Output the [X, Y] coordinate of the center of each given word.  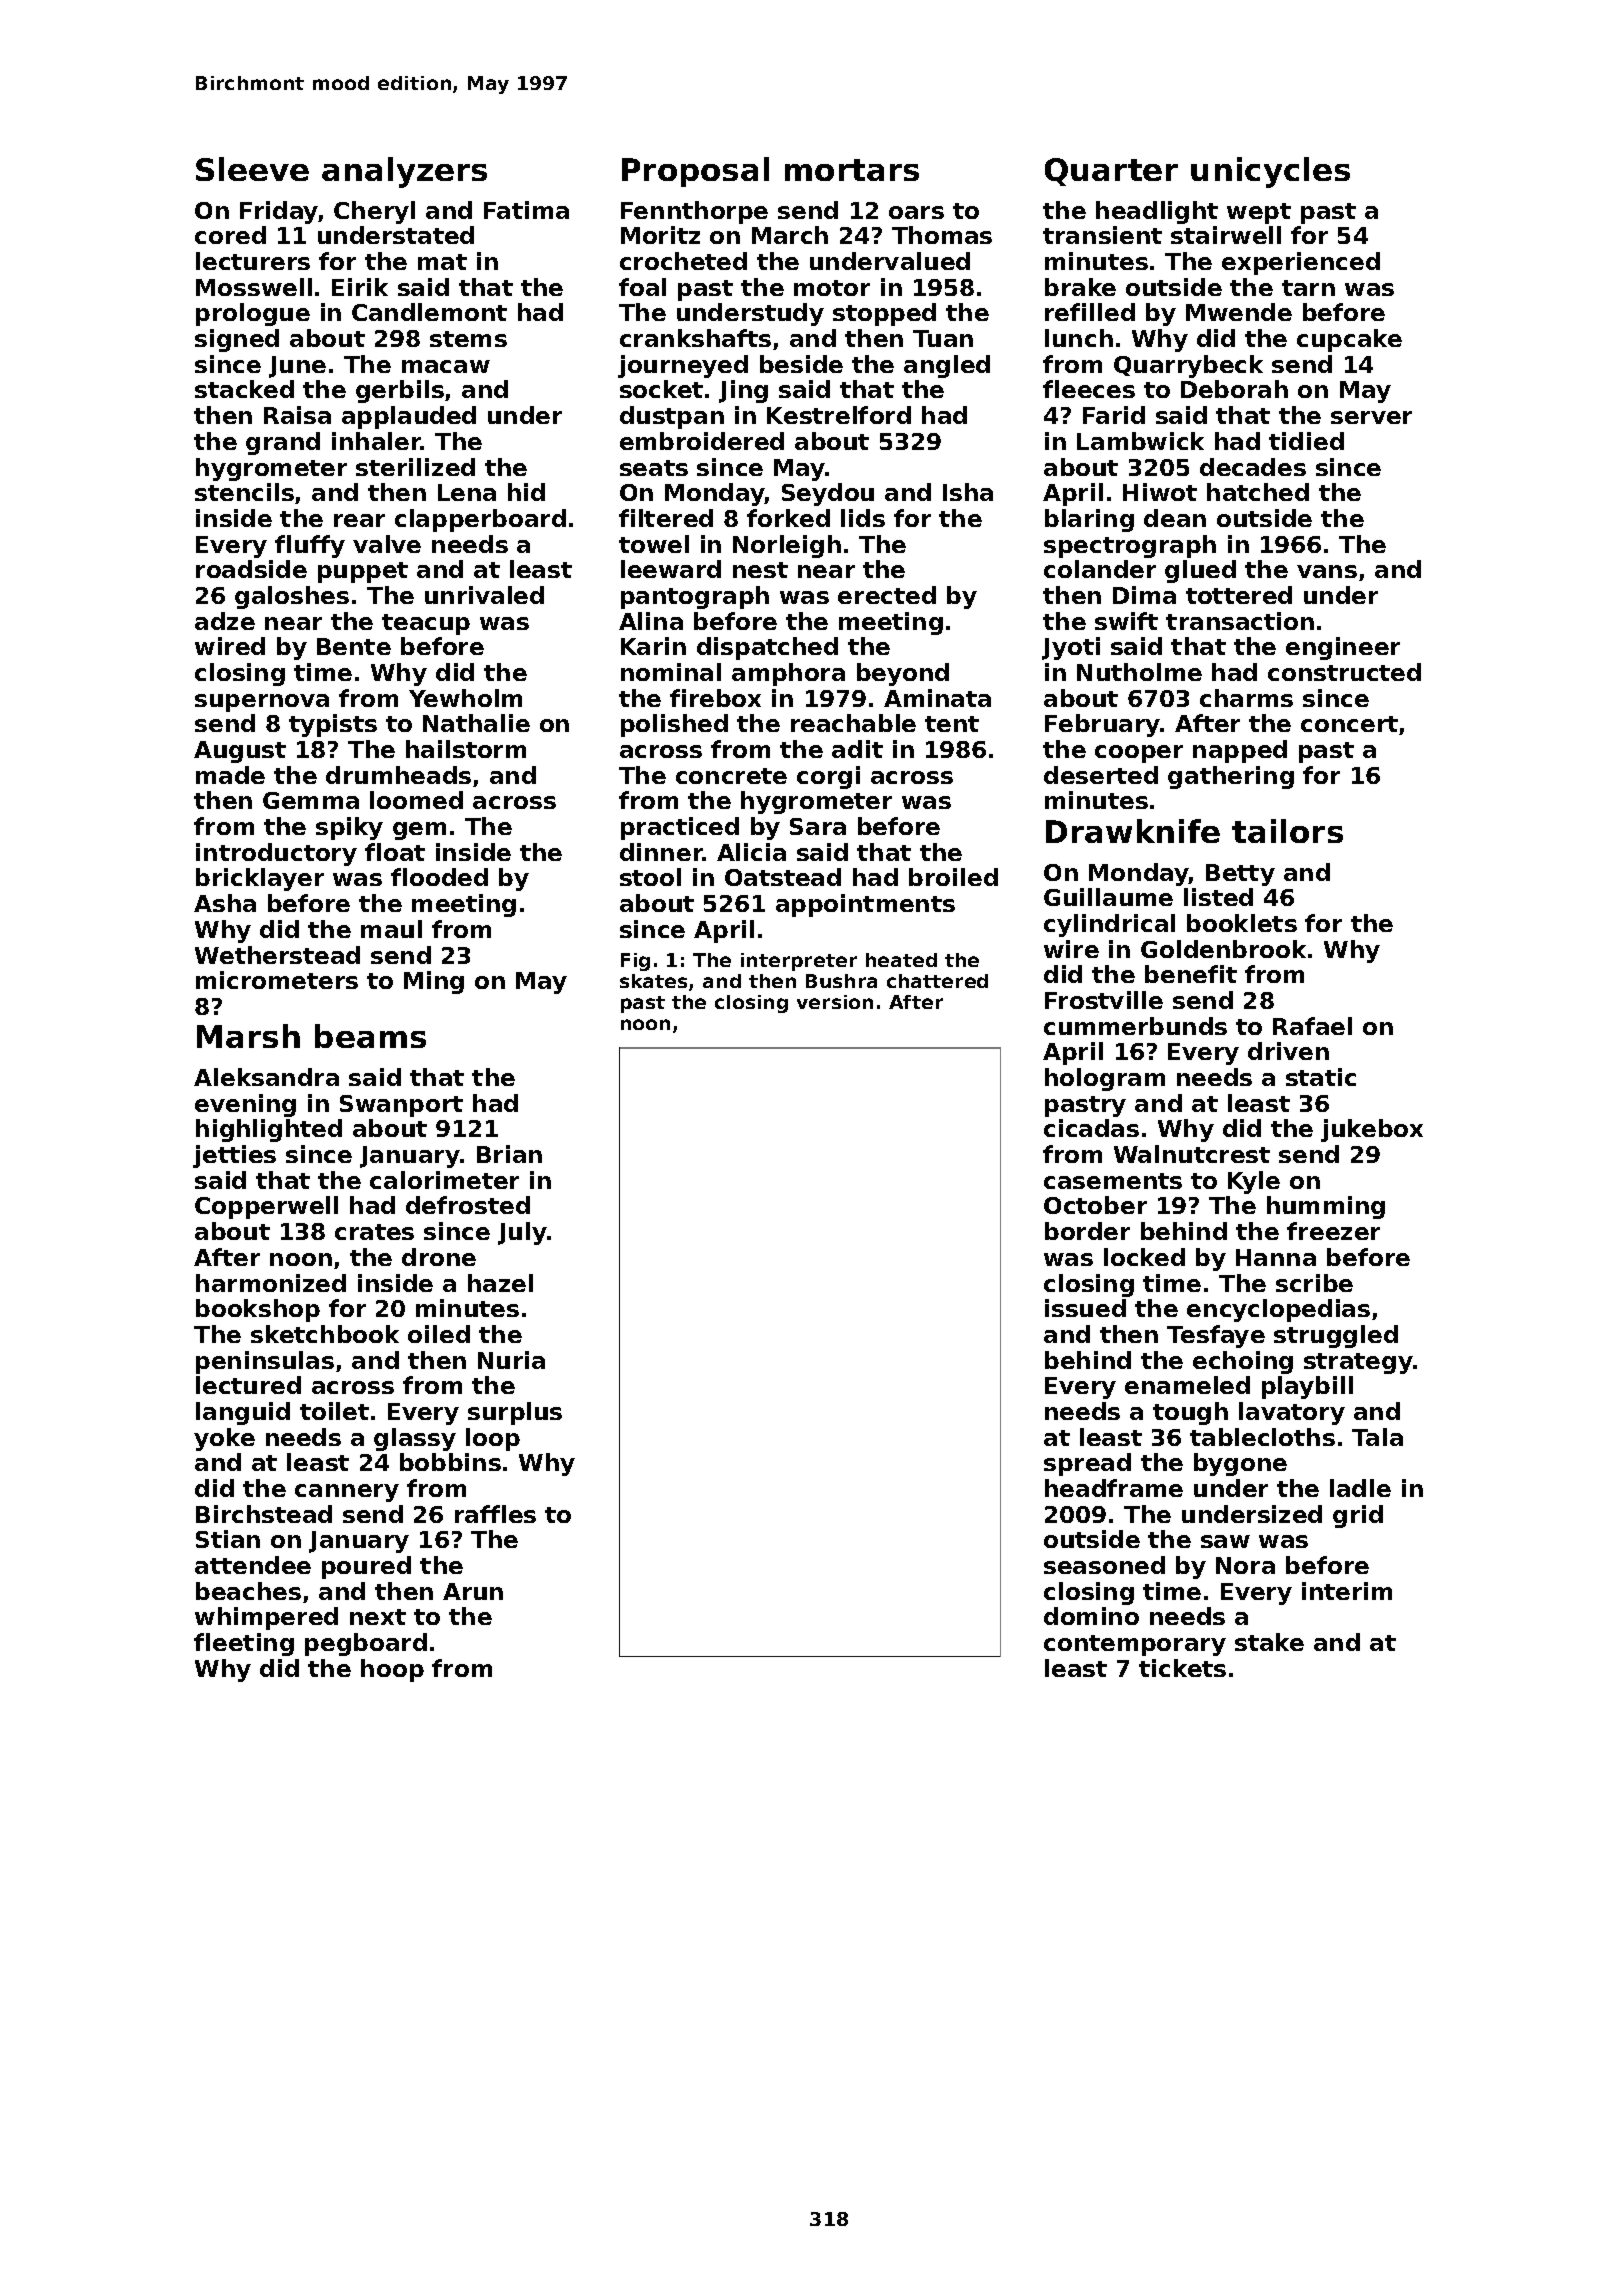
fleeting [244, 1644]
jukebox [1372, 1130]
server [1371, 417]
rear [359, 520]
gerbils [400, 391]
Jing [743, 391]
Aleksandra [266, 1077]
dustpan [672, 417]
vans [1327, 571]
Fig [635, 962]
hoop [392, 1670]
